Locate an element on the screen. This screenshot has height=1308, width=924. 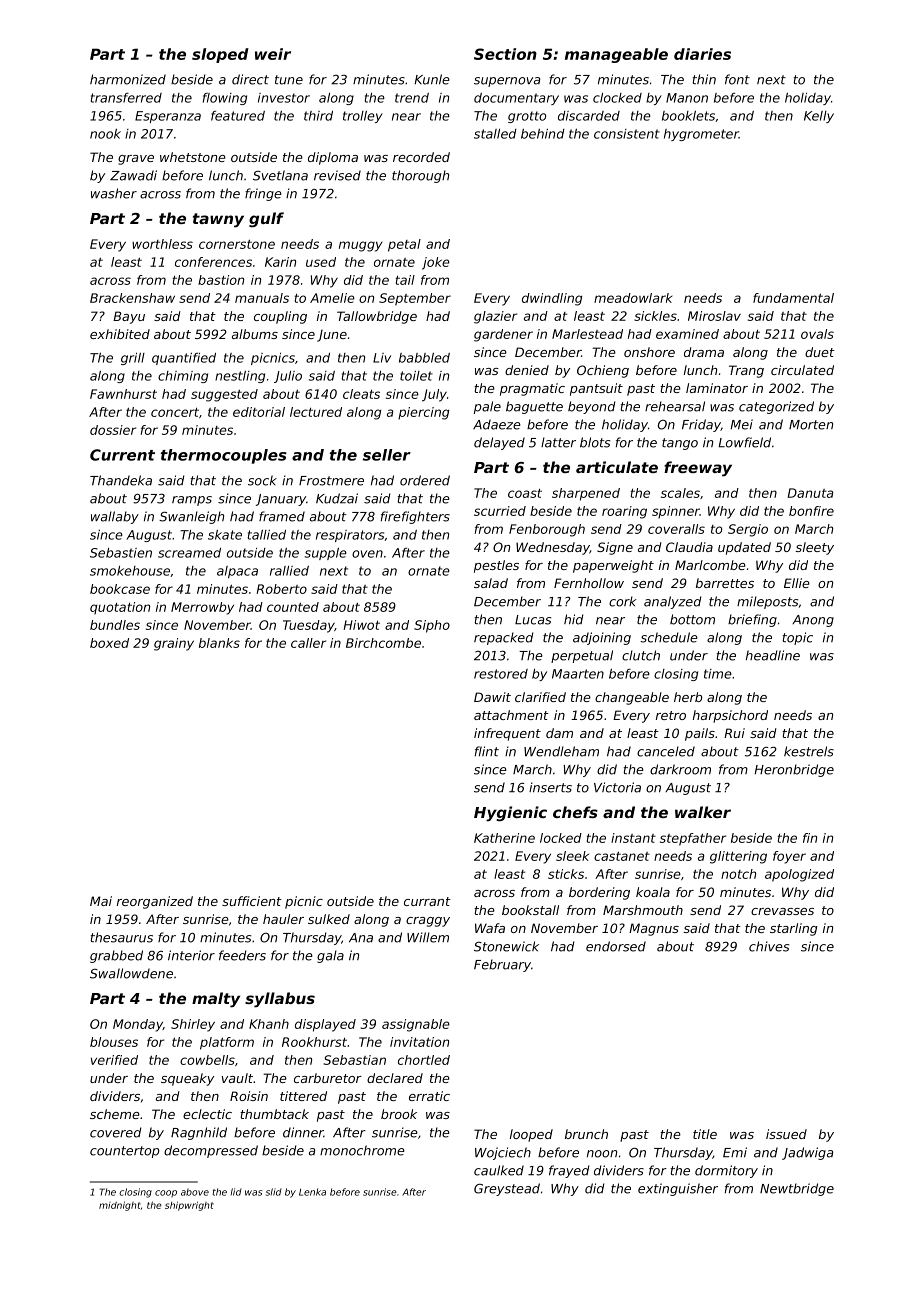
thorough is located at coordinates (420, 176).
